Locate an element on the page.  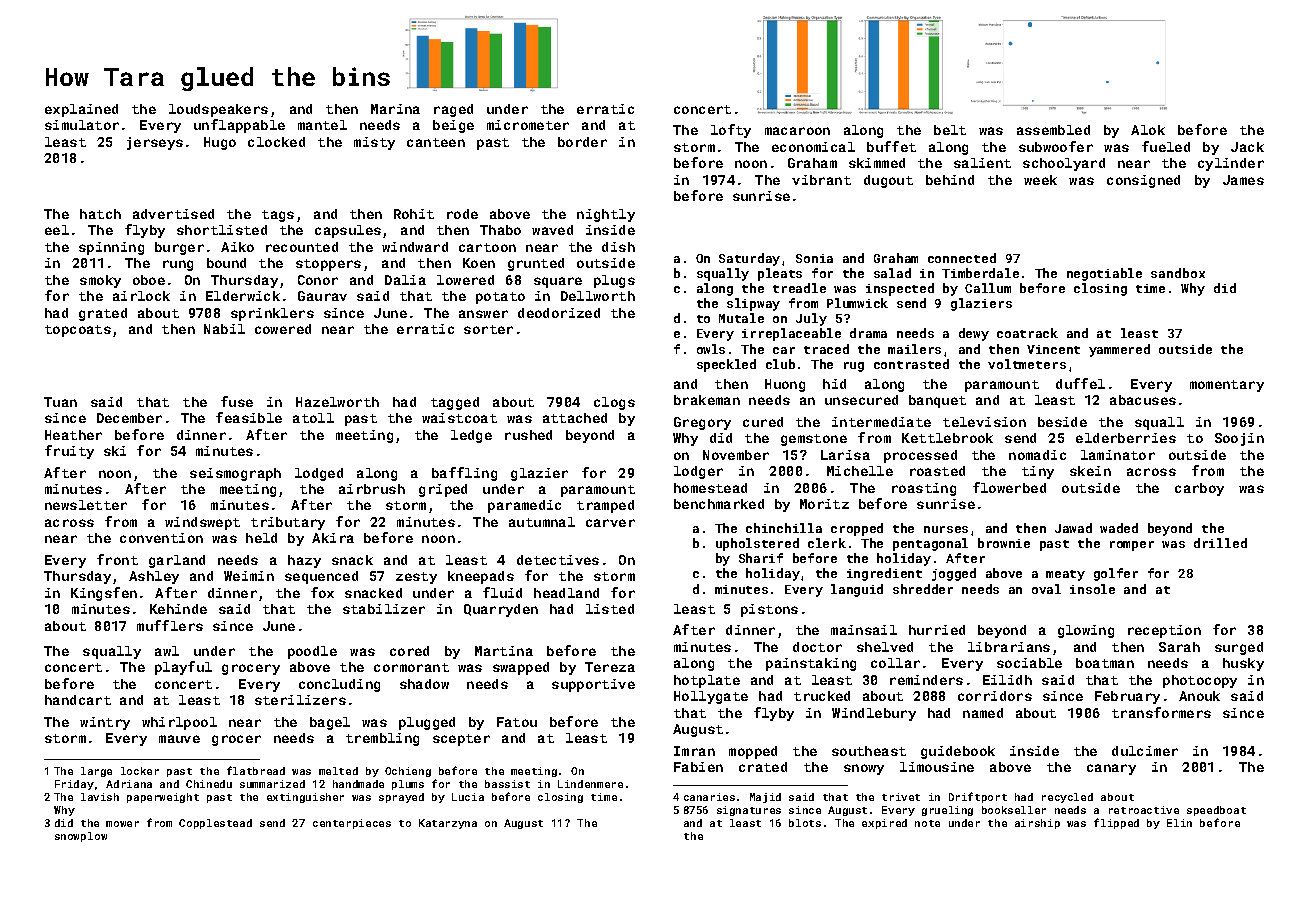
guidebook is located at coordinates (958, 752).
